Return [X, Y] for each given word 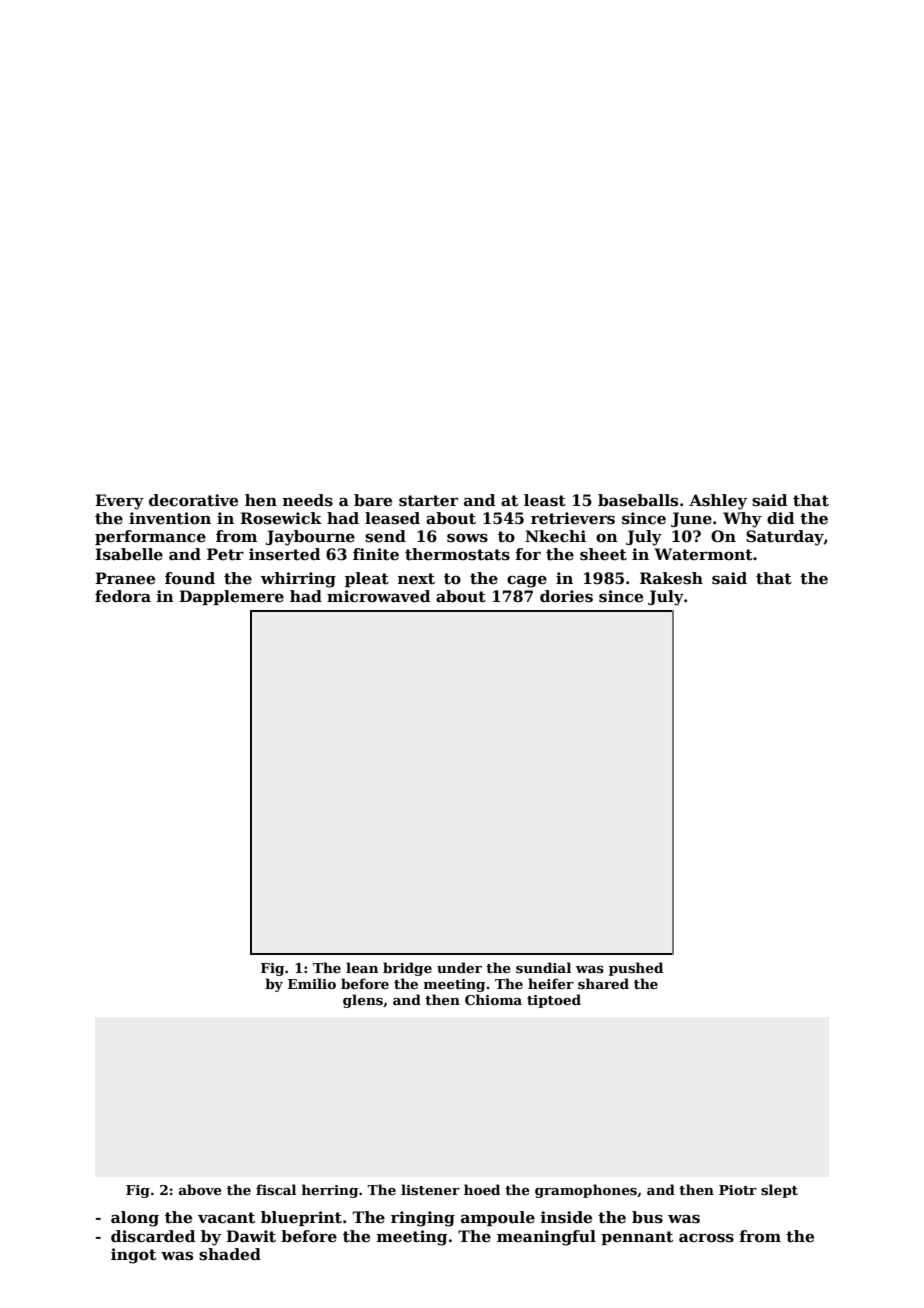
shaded [230, 1254]
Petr [225, 554]
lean [362, 967]
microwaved [378, 596]
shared [603, 983]
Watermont [703, 554]
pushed [636, 969]
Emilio [312, 983]
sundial [543, 967]
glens [363, 1001]
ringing [423, 1219]
